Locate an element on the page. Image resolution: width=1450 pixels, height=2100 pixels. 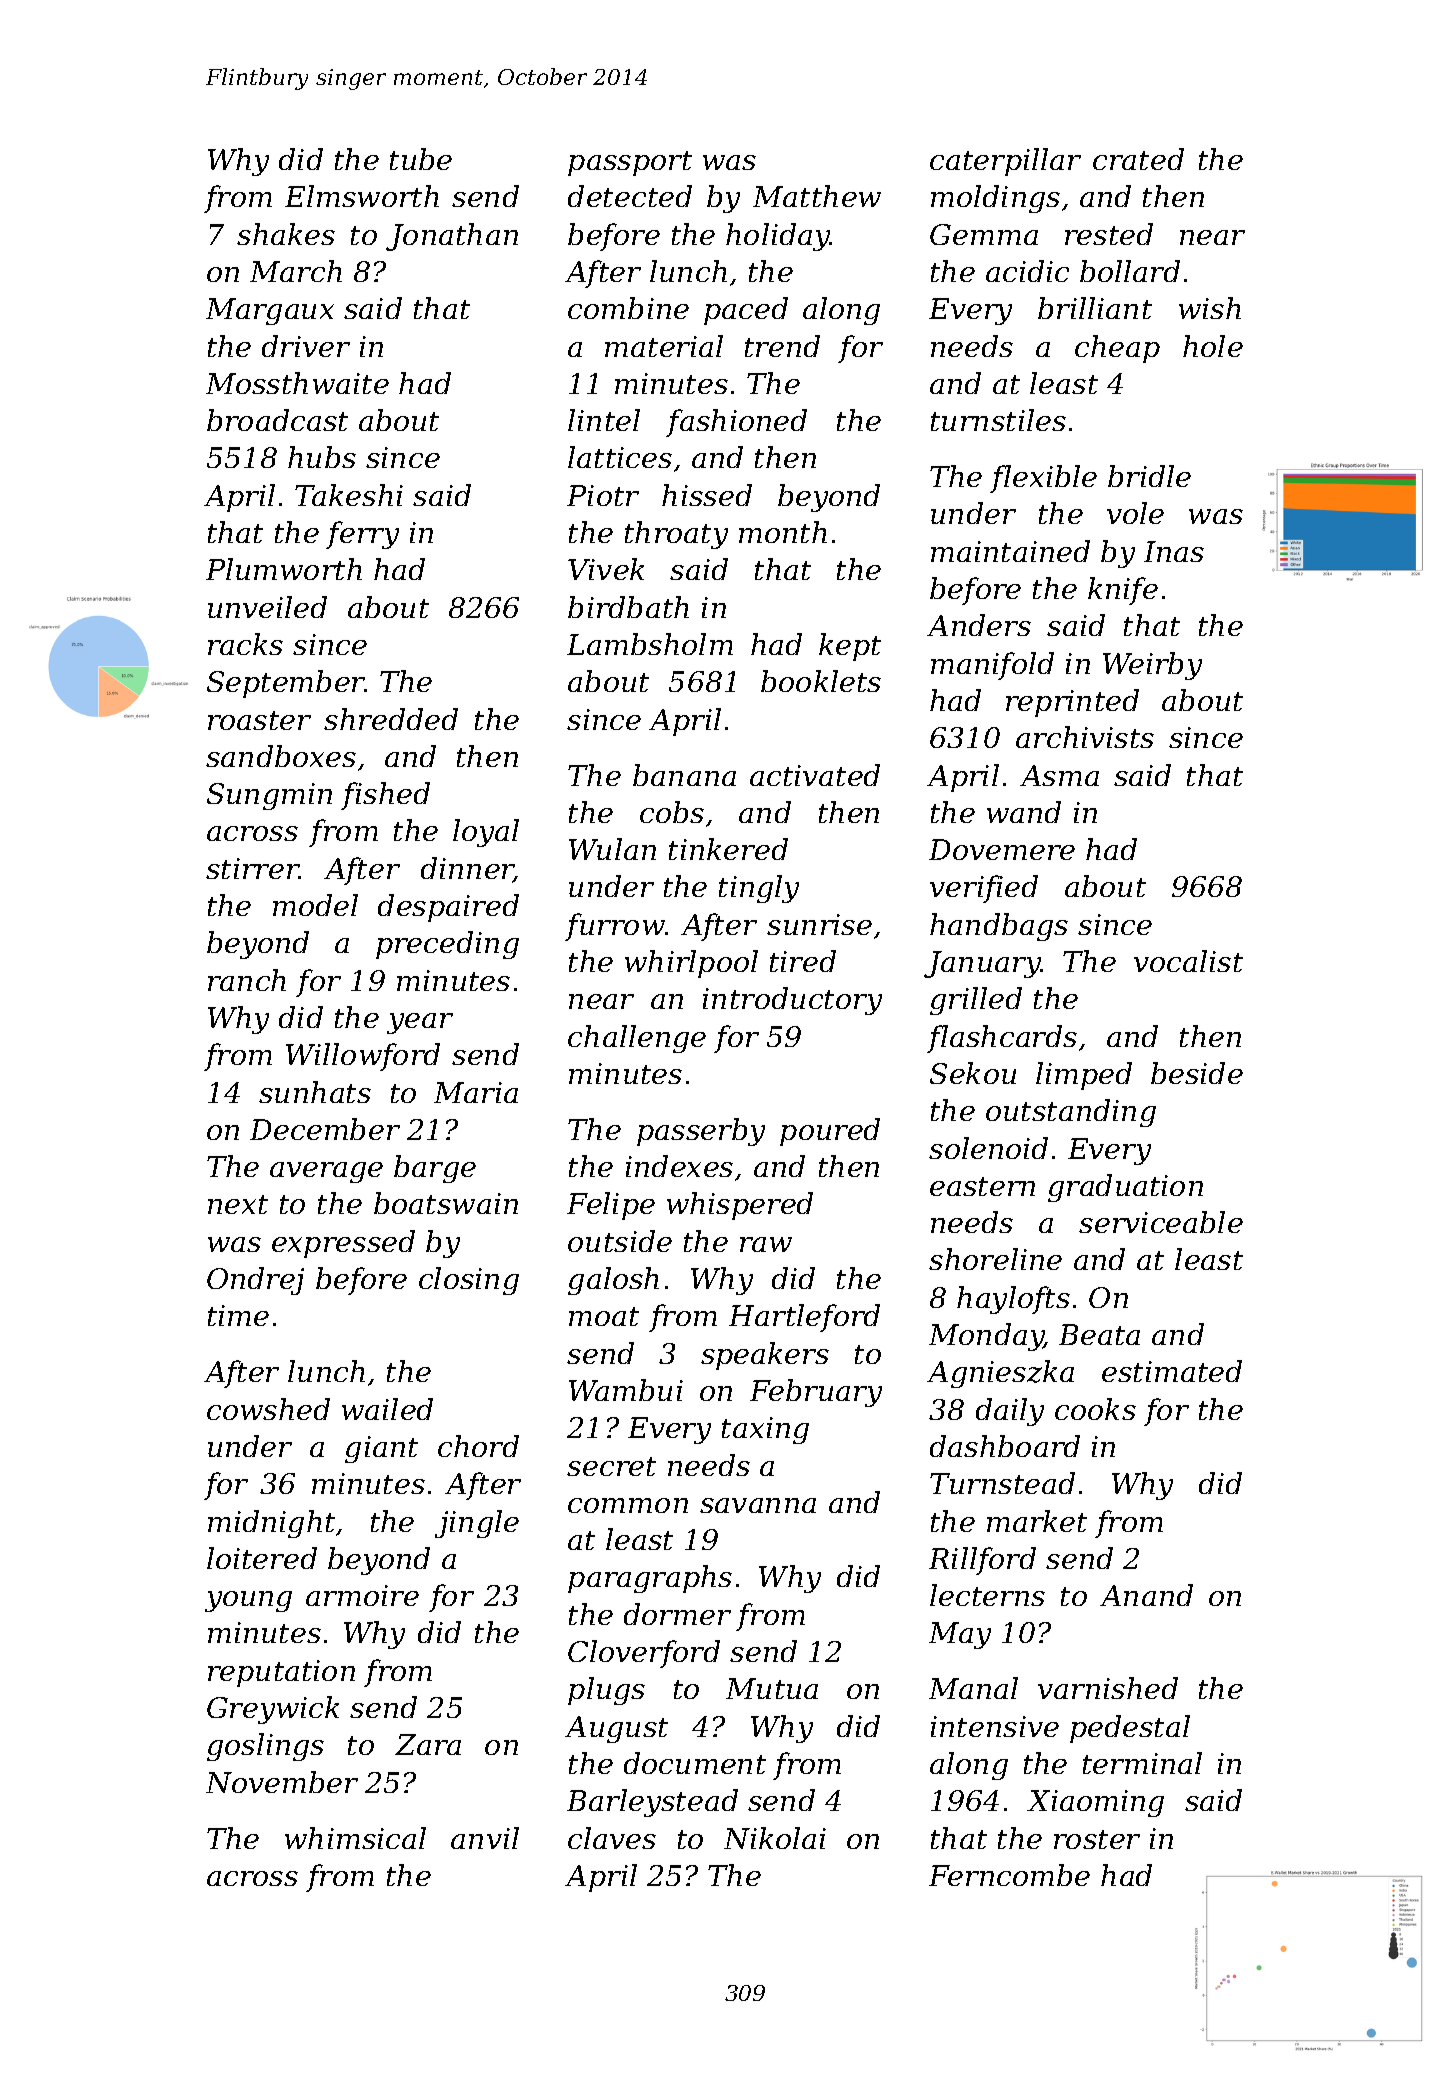
crated is located at coordinates (1138, 159).
